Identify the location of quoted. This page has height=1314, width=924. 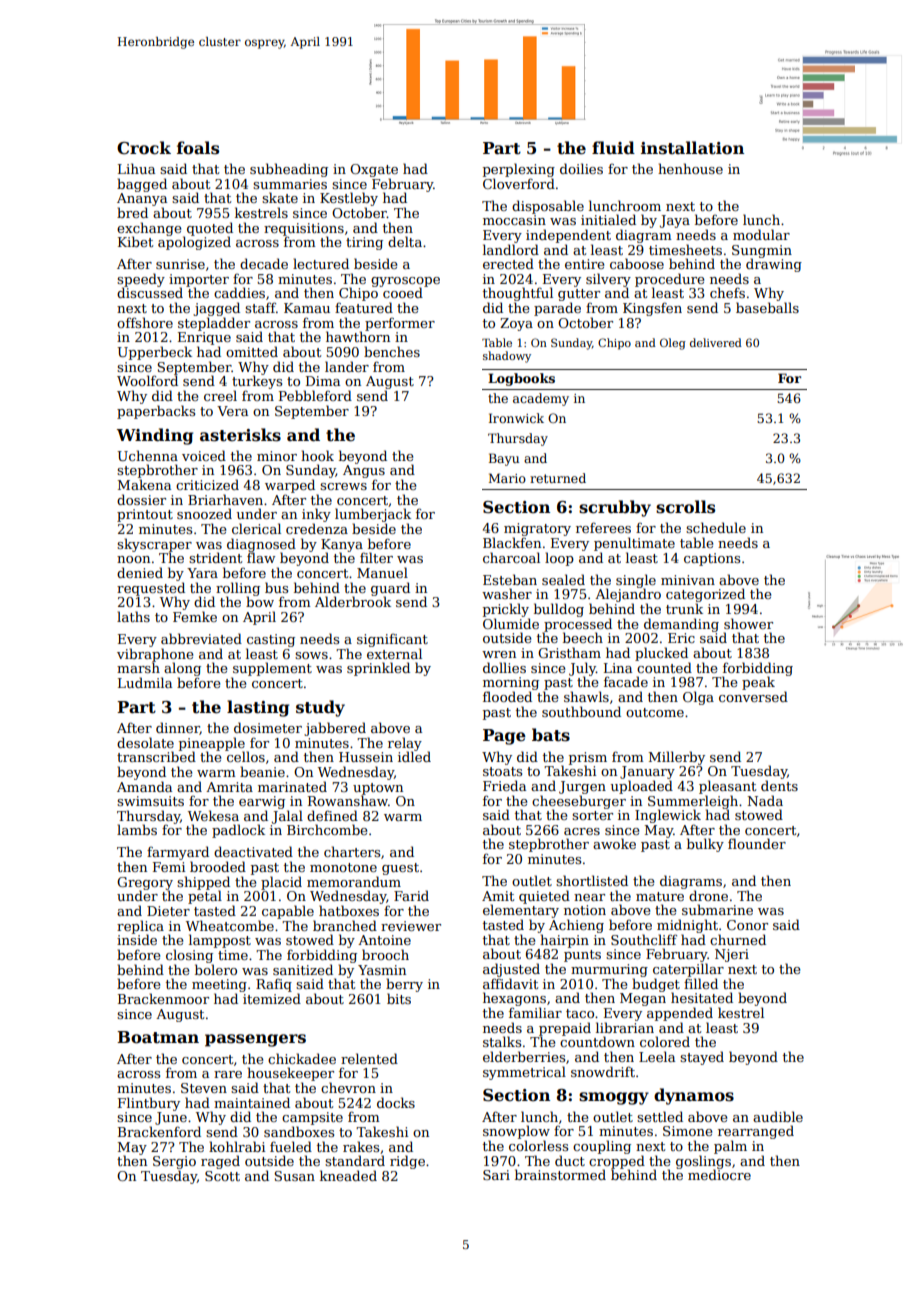
(210, 229).
